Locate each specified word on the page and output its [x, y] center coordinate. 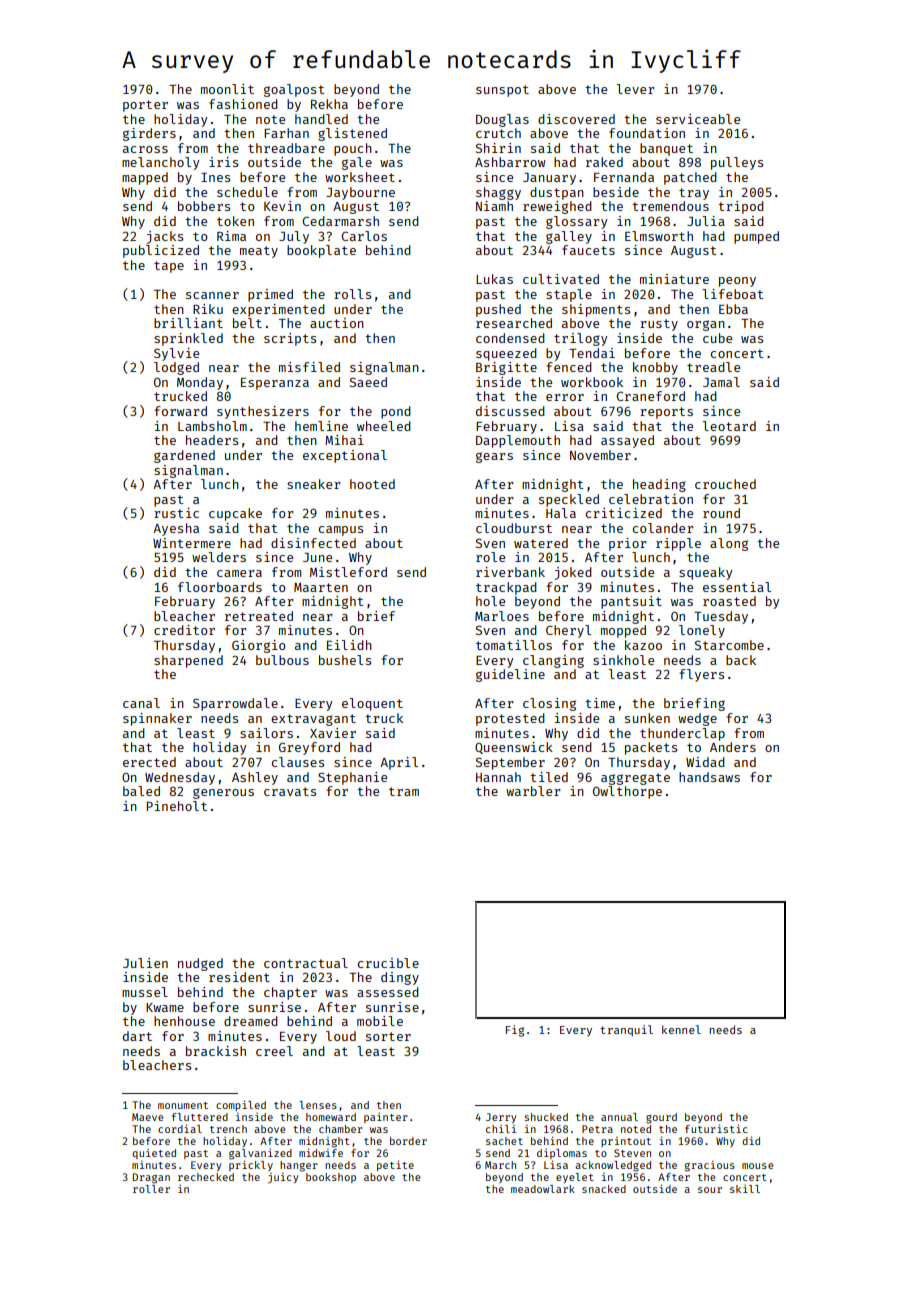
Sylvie [176, 354]
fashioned [243, 104]
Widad [705, 762]
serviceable [698, 119]
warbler [533, 791]
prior [628, 544]
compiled [241, 1105]
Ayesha [176, 529]
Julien [145, 963]
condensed [510, 338]
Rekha [329, 104]
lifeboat [733, 294]
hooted [372, 484]
